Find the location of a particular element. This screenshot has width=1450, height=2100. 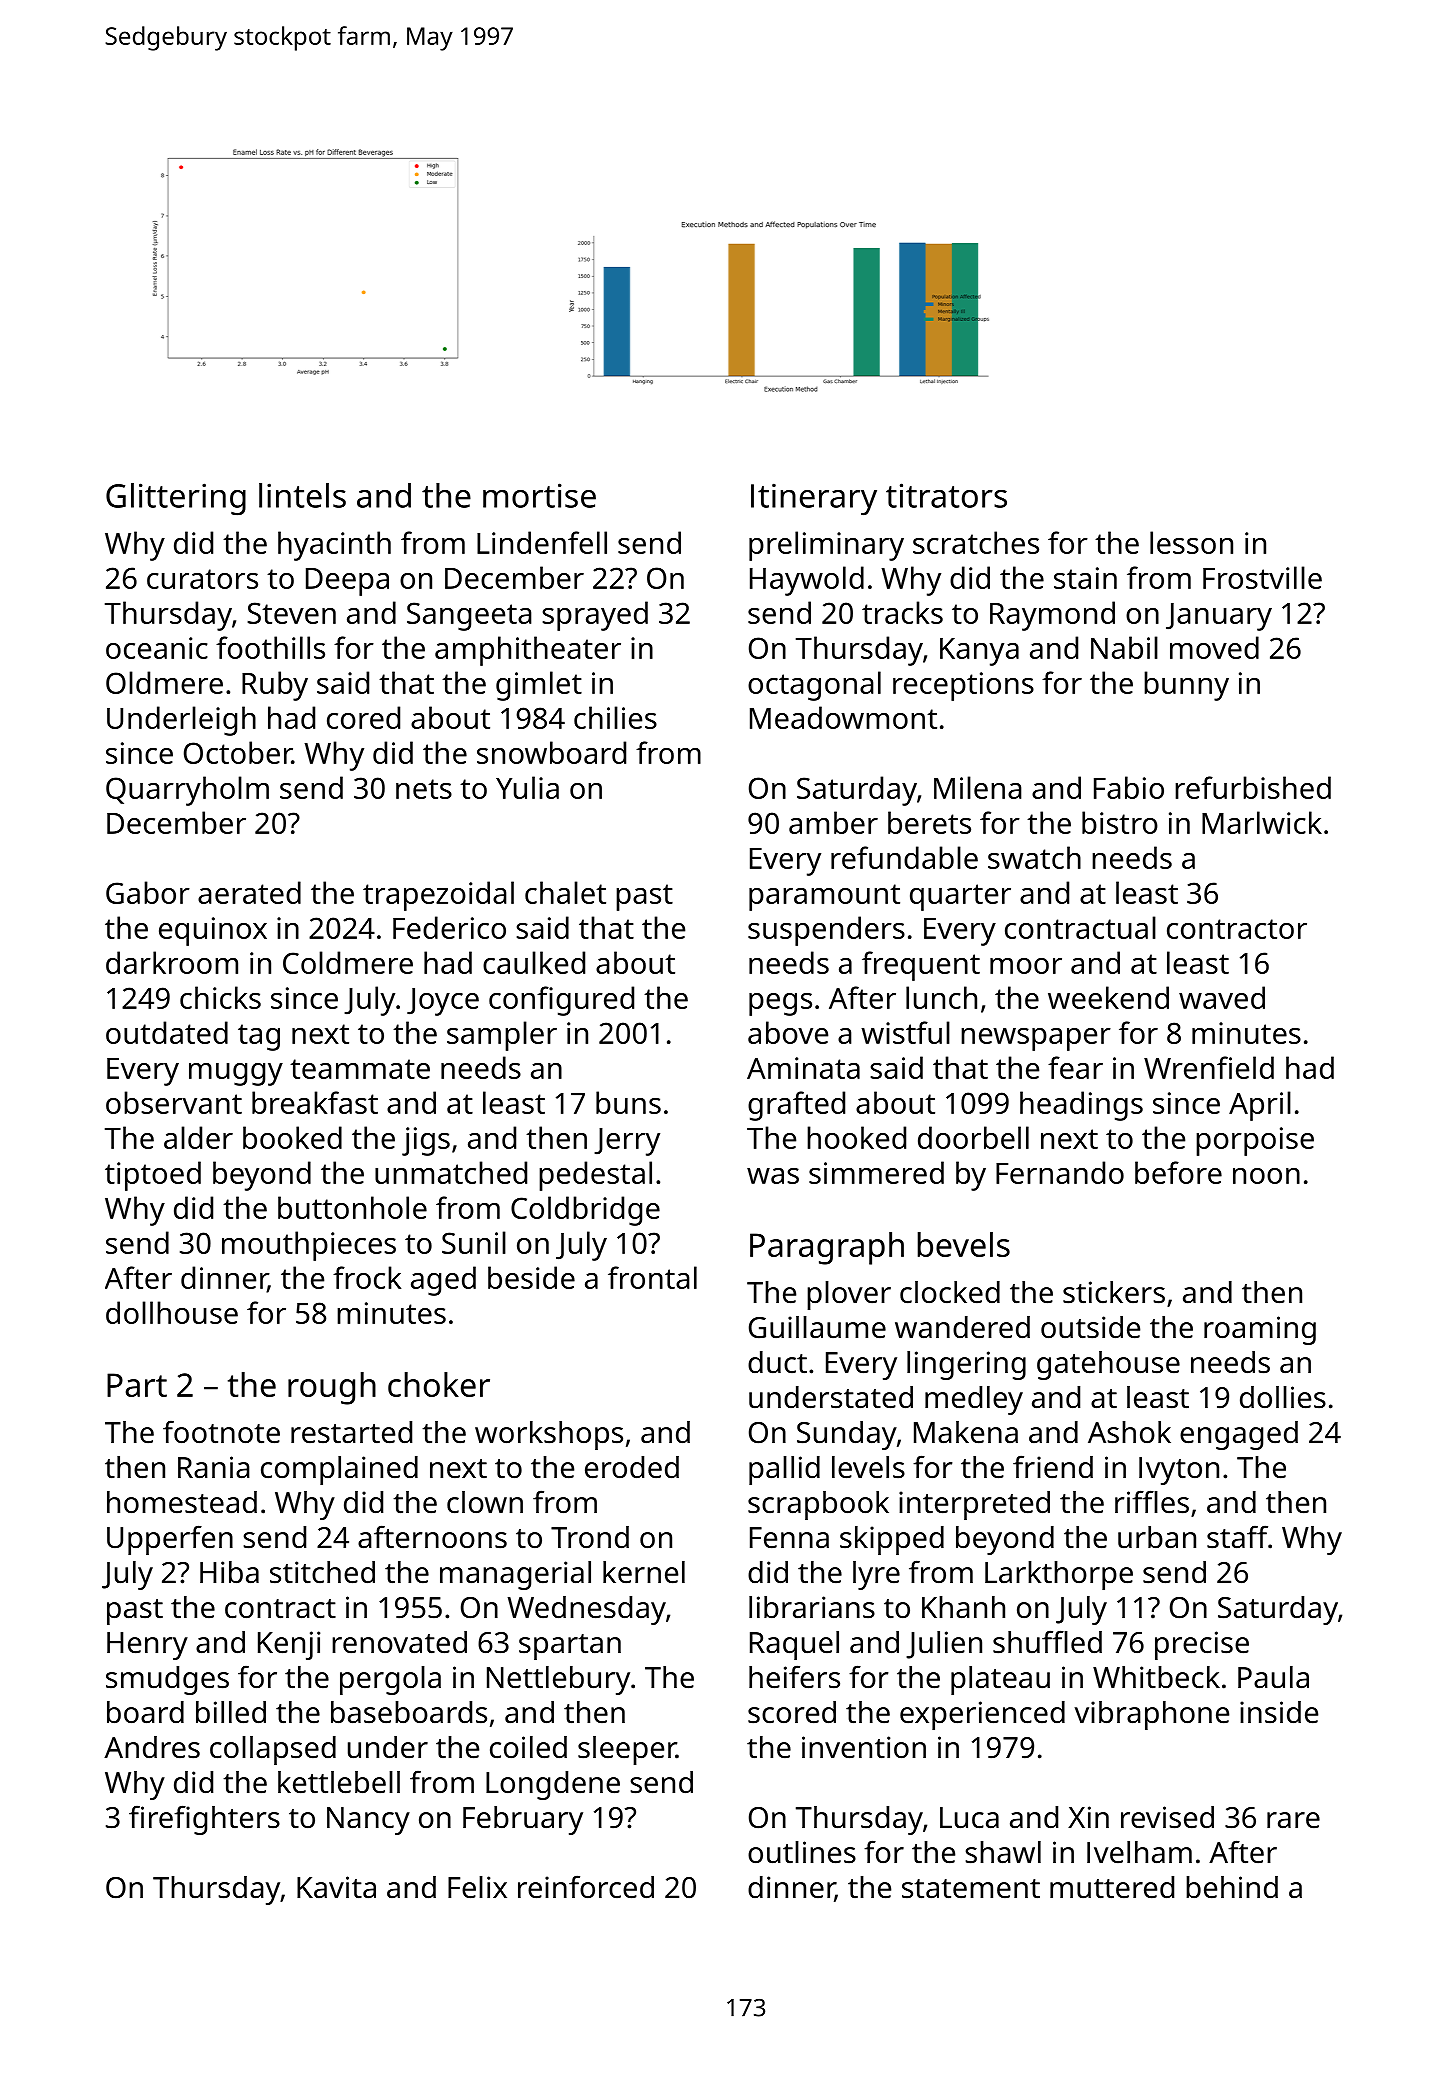

Whitbeck is located at coordinates (1156, 1677).
